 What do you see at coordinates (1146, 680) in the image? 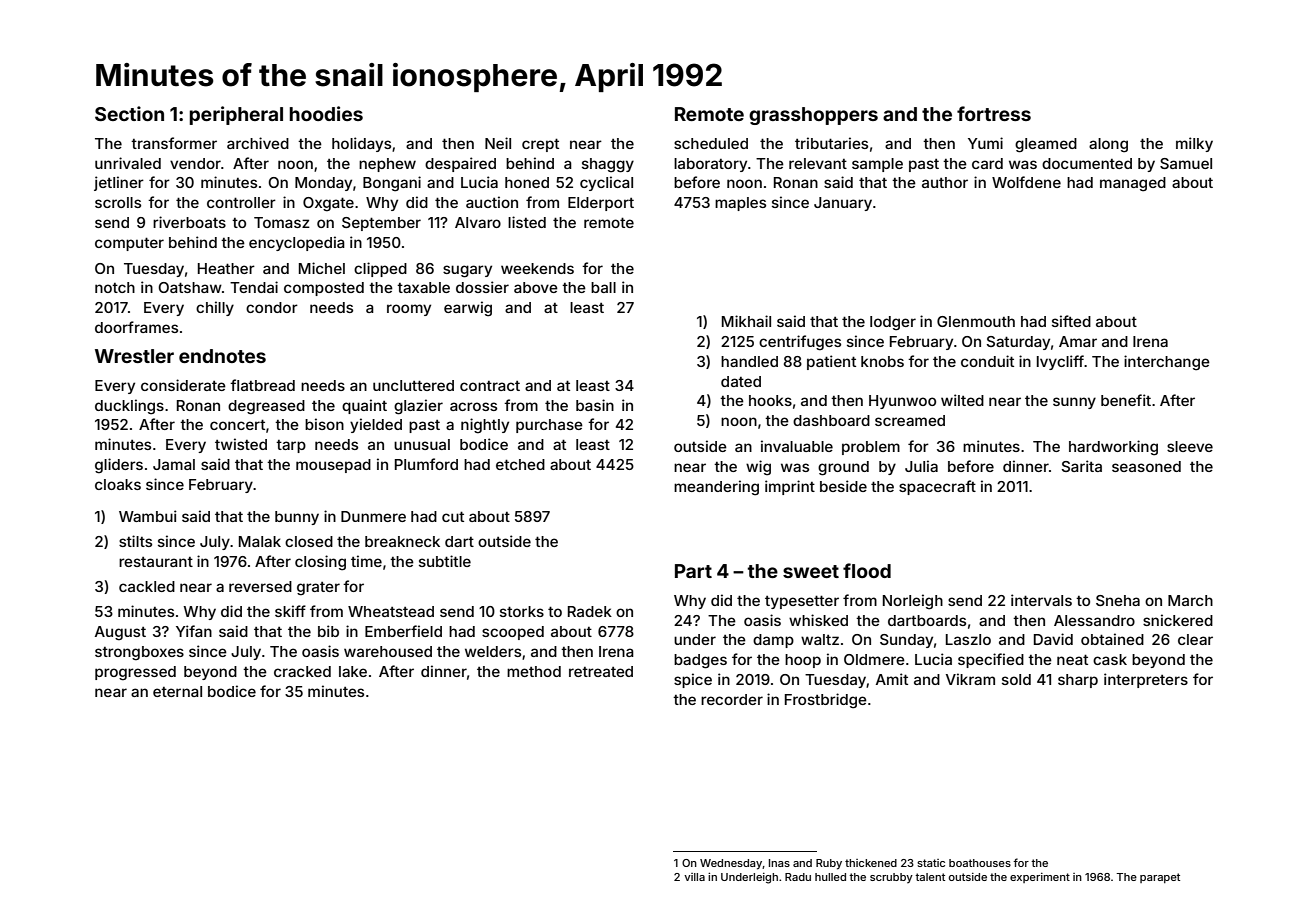
I see `interpreters` at bounding box center [1146, 680].
